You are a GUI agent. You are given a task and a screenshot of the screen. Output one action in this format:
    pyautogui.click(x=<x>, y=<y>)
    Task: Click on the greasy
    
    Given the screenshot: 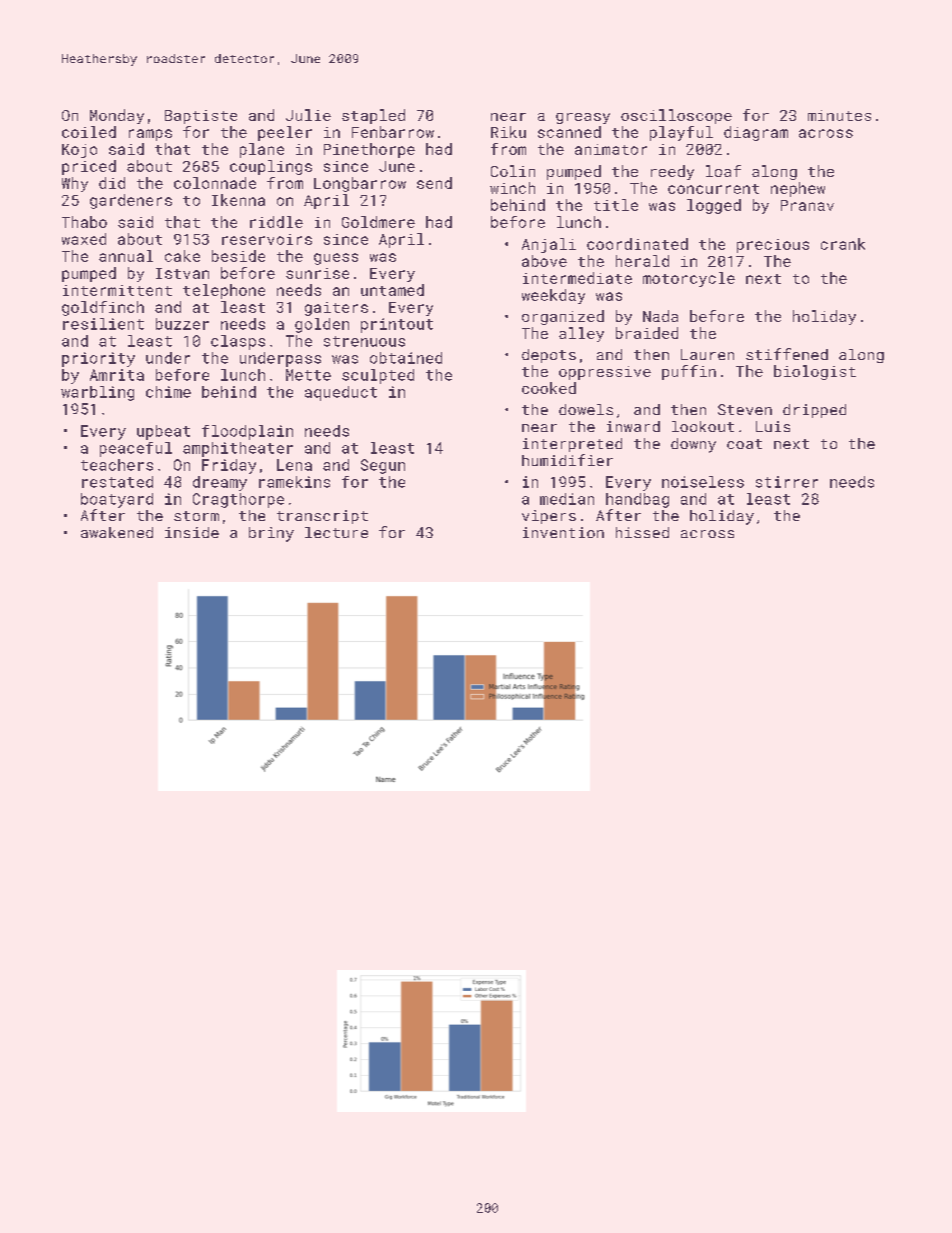 What is the action you would take?
    pyautogui.click(x=583, y=118)
